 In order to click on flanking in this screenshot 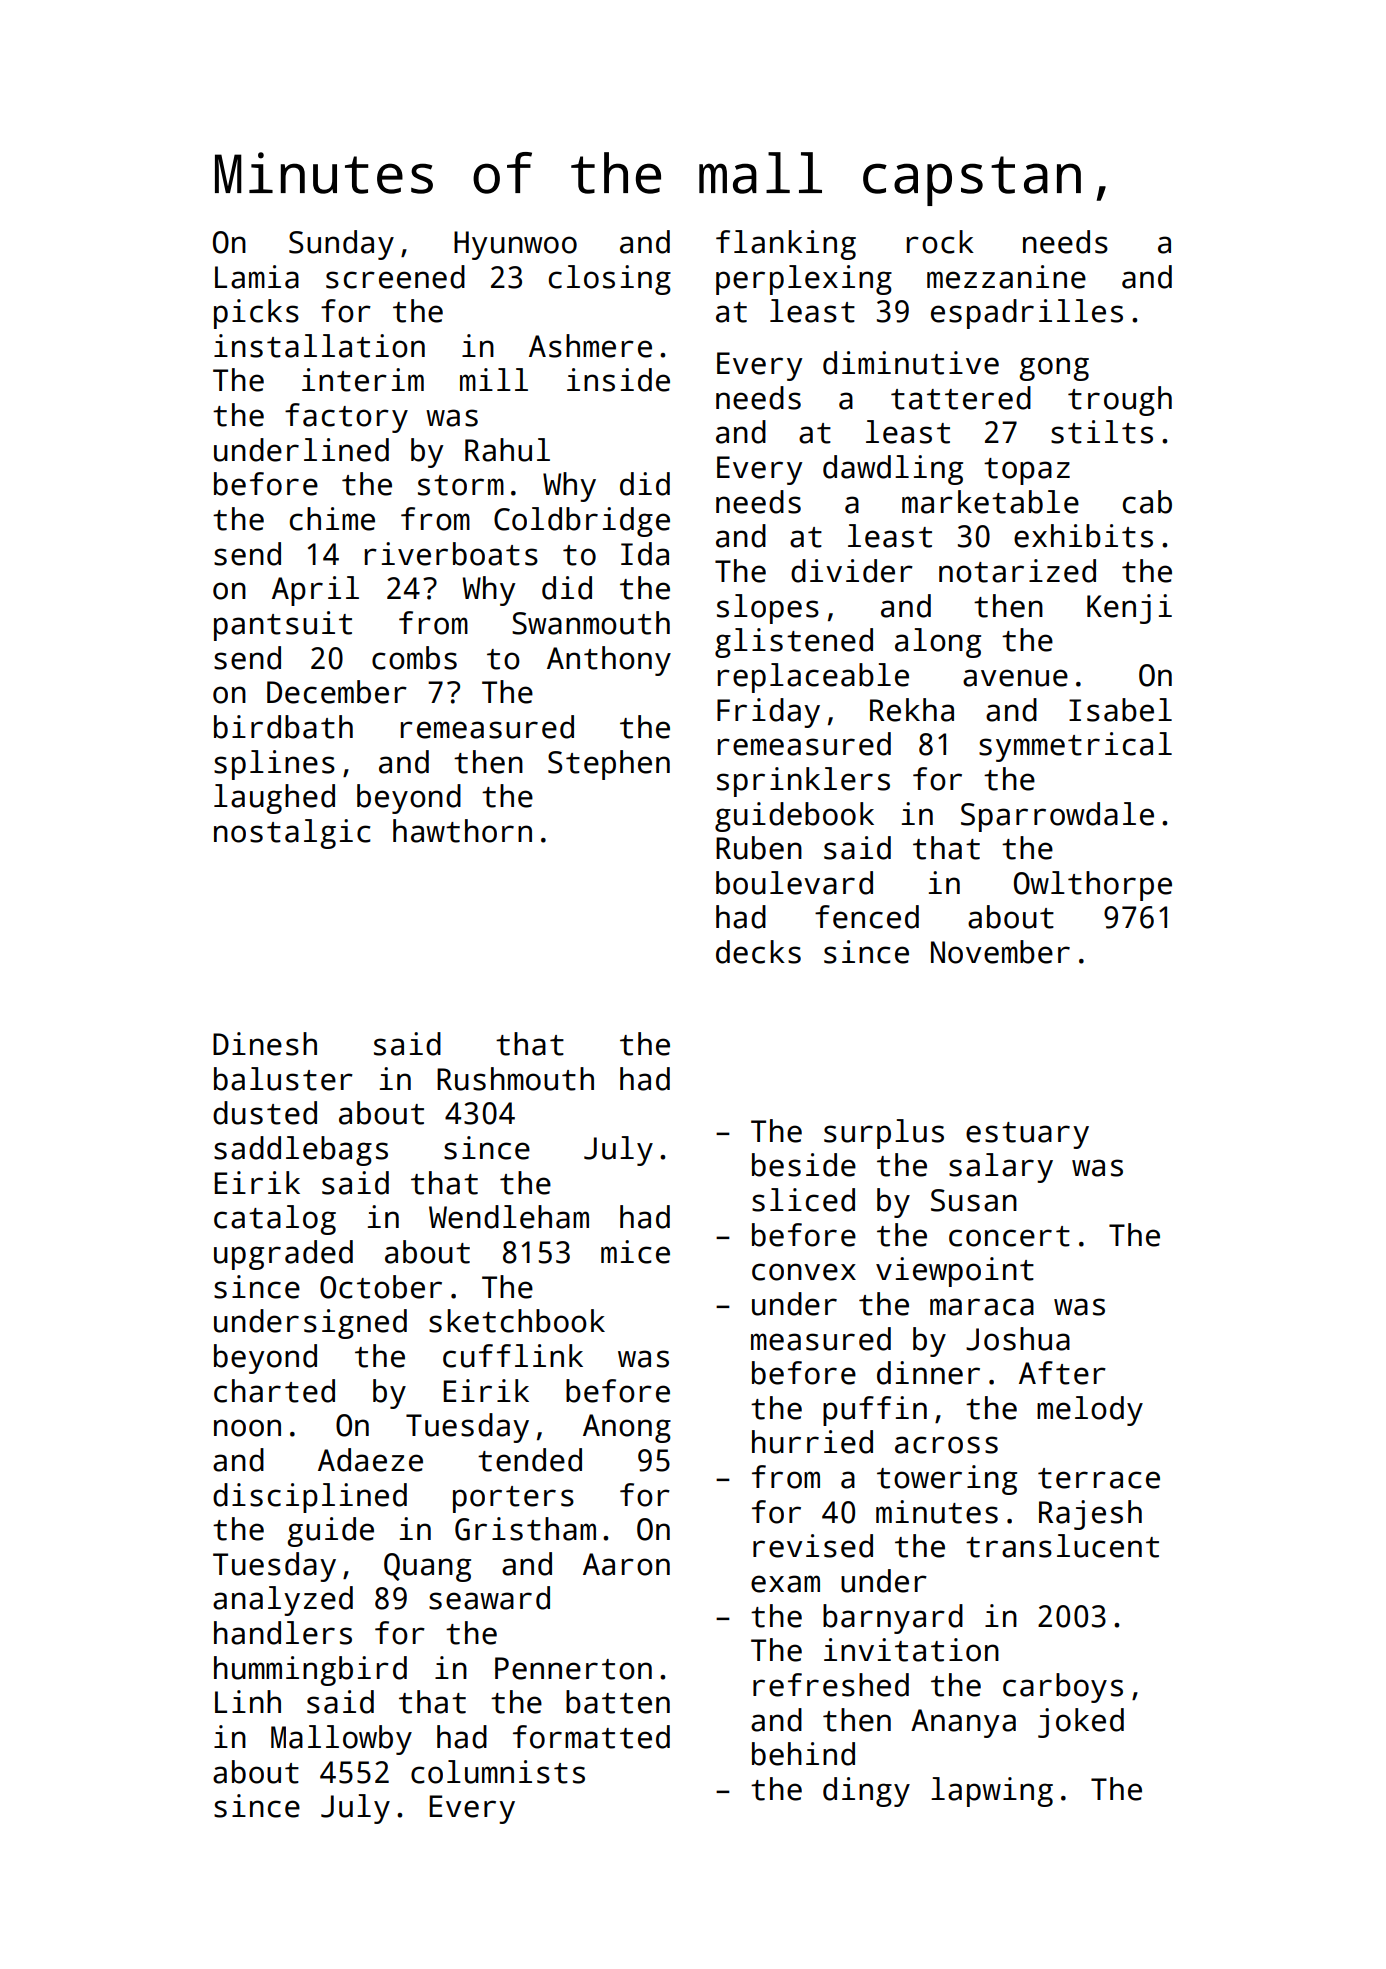, I will do `click(786, 245)`.
